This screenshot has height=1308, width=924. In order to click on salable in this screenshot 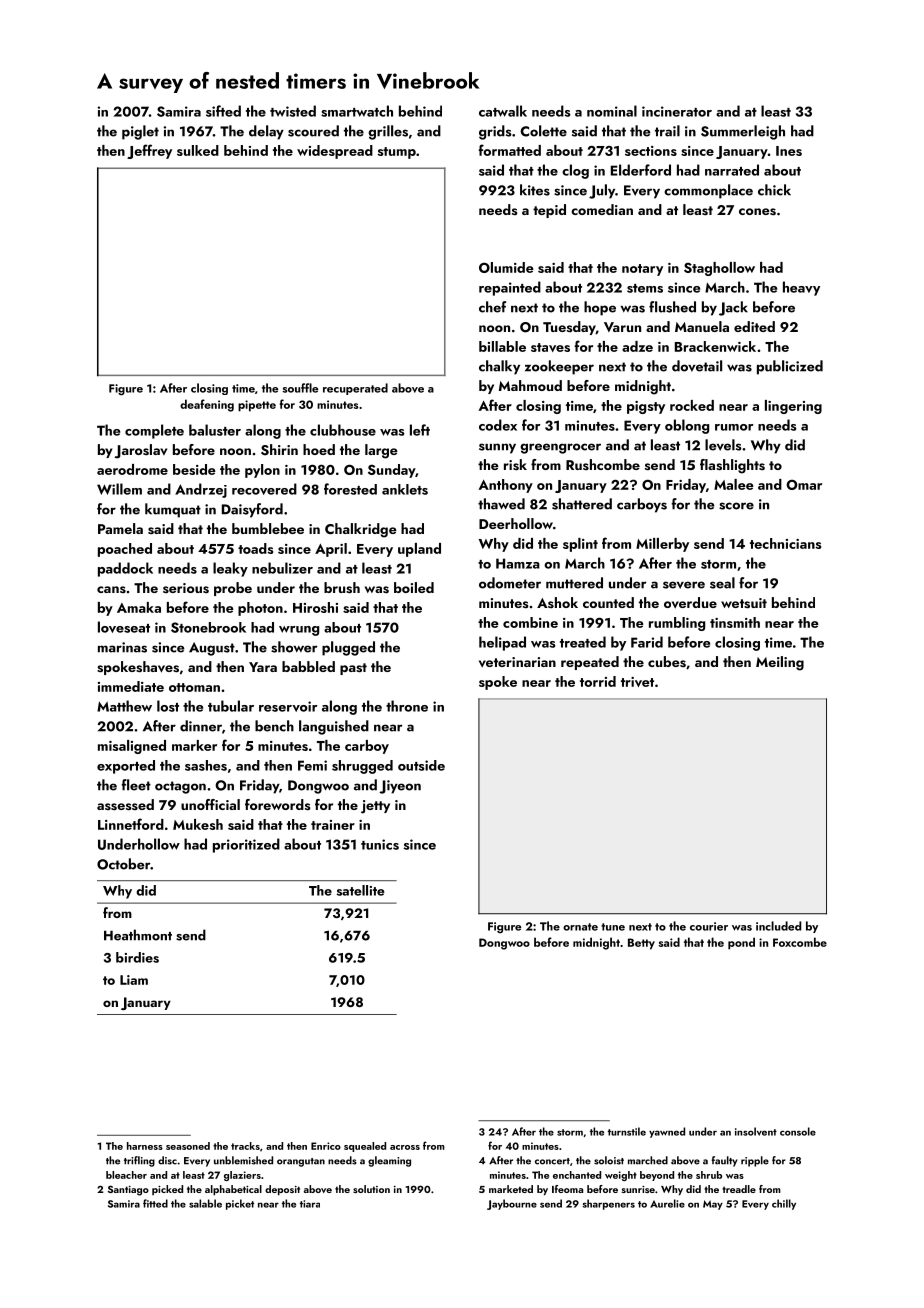, I will do `click(205, 1203)`.
